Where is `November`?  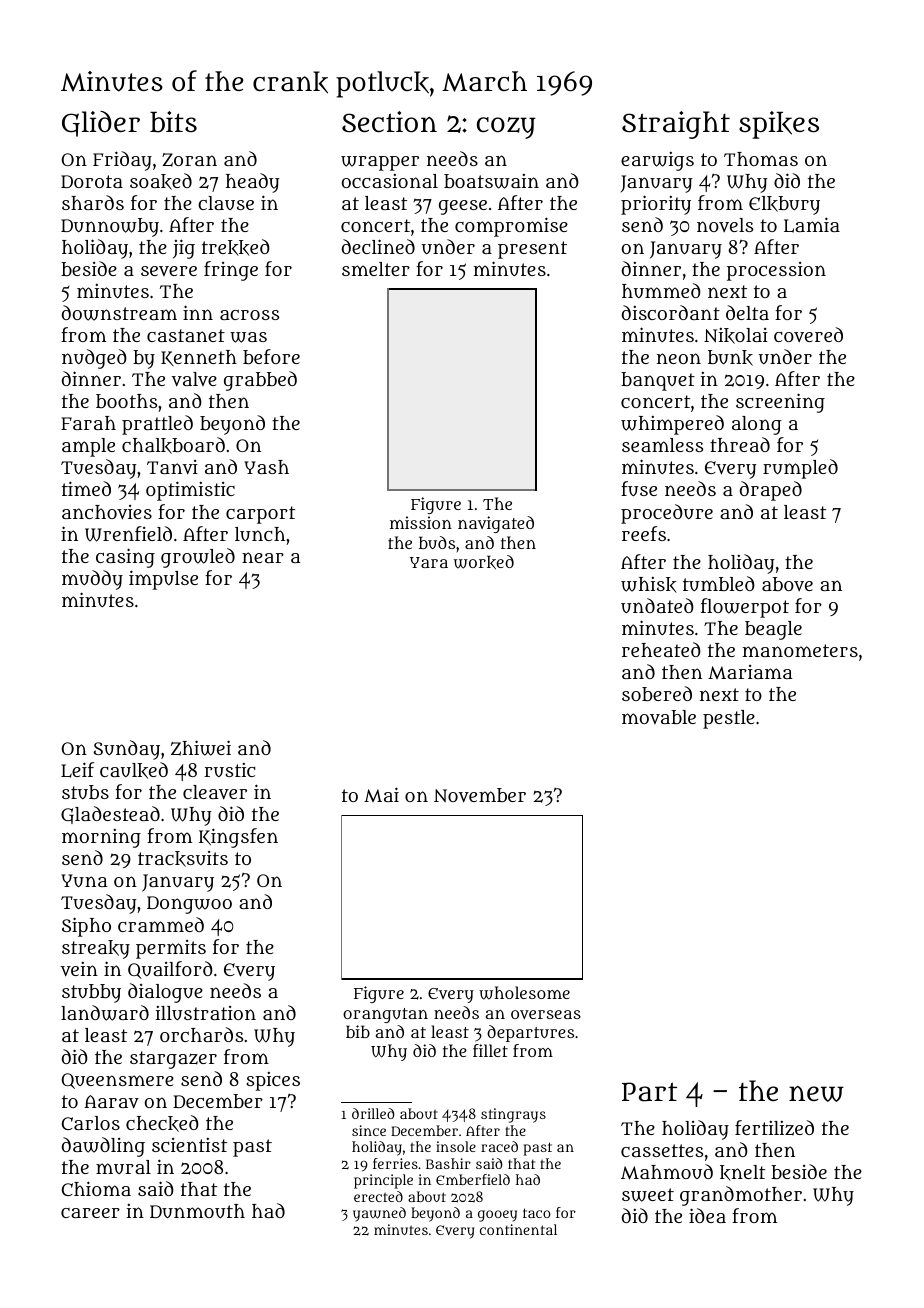 November is located at coordinates (480, 795).
